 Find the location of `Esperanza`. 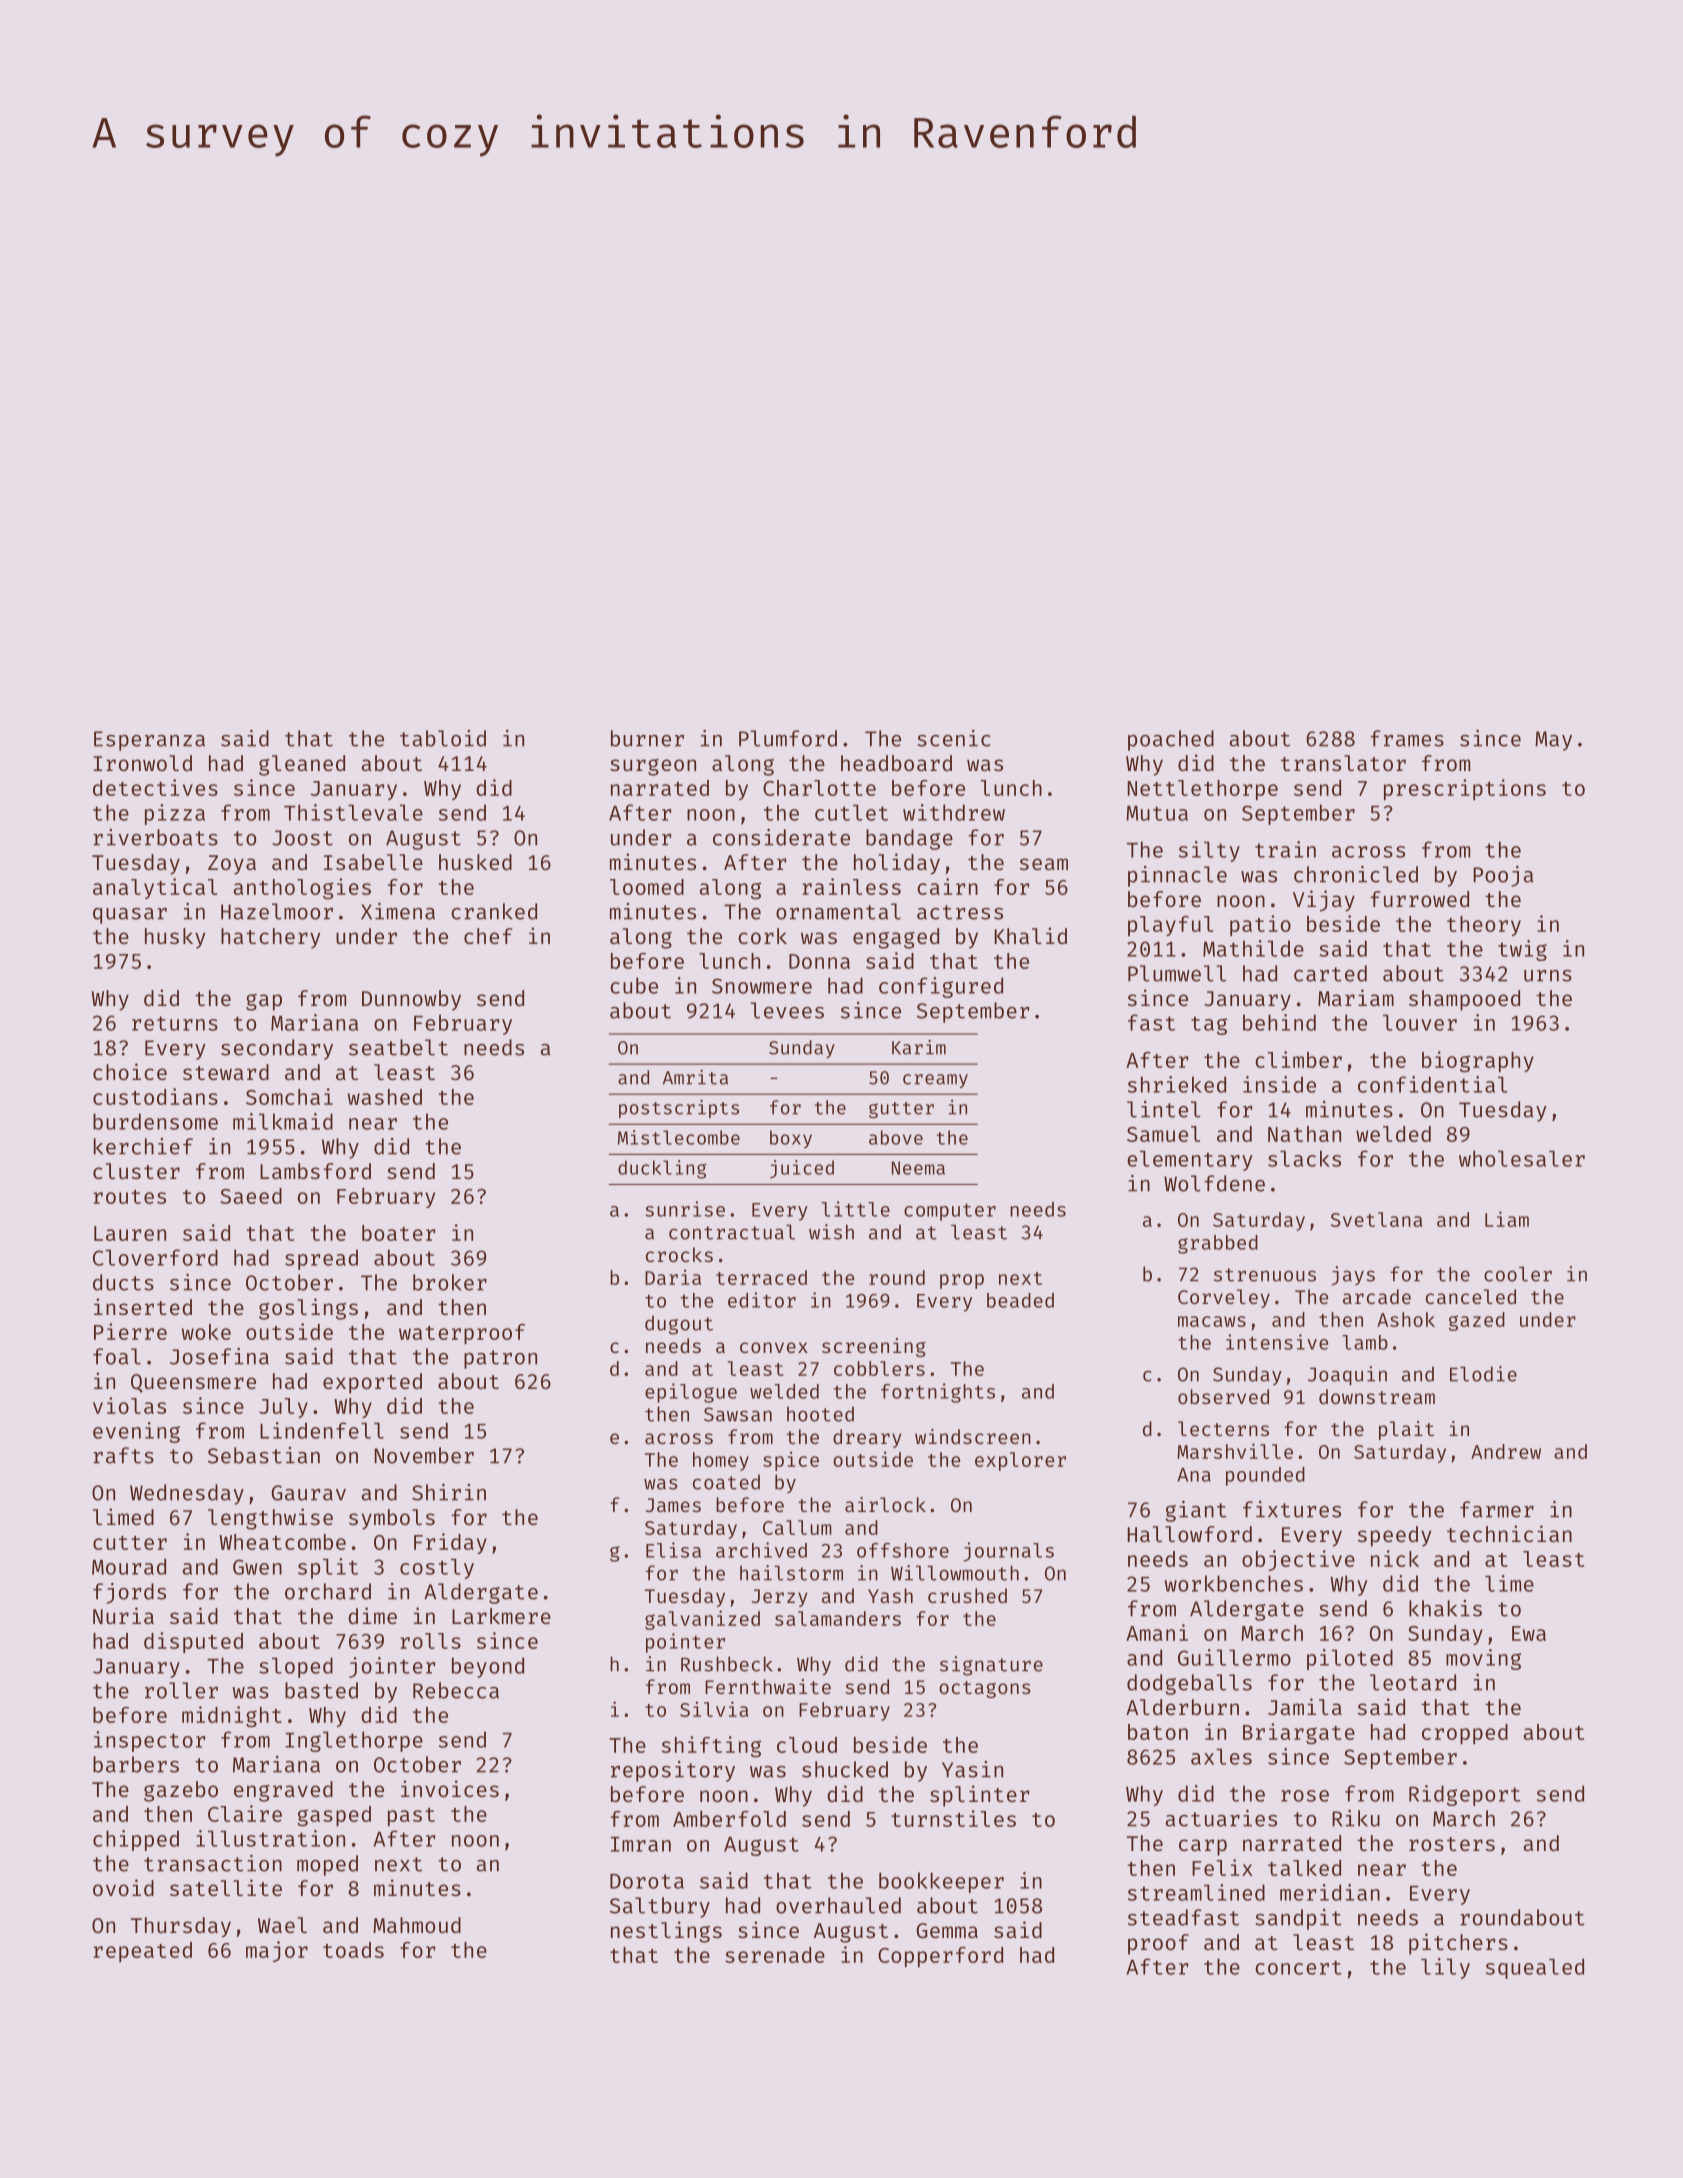

Esperanza is located at coordinates (149, 741).
